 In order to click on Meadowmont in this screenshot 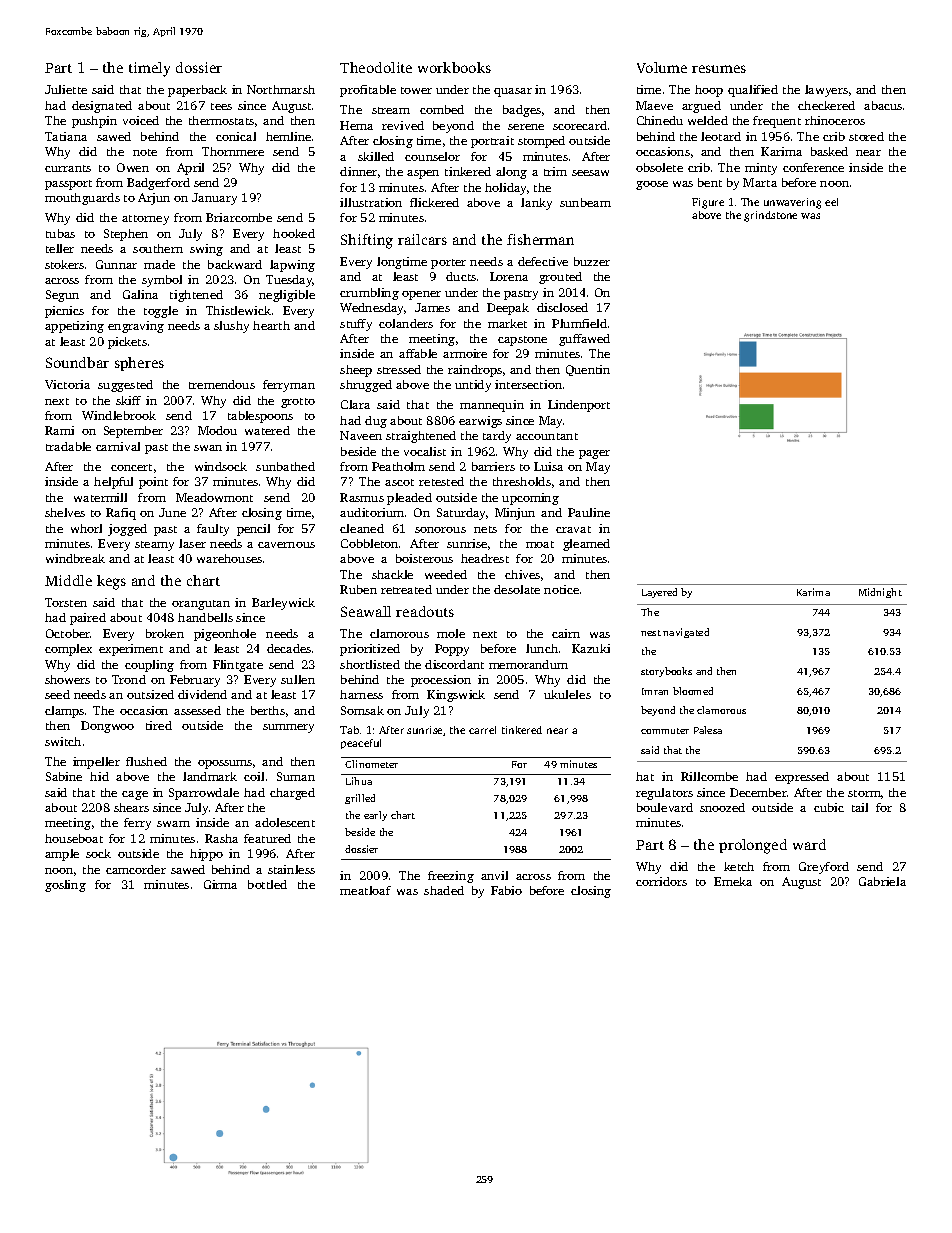, I will do `click(214, 497)`.
